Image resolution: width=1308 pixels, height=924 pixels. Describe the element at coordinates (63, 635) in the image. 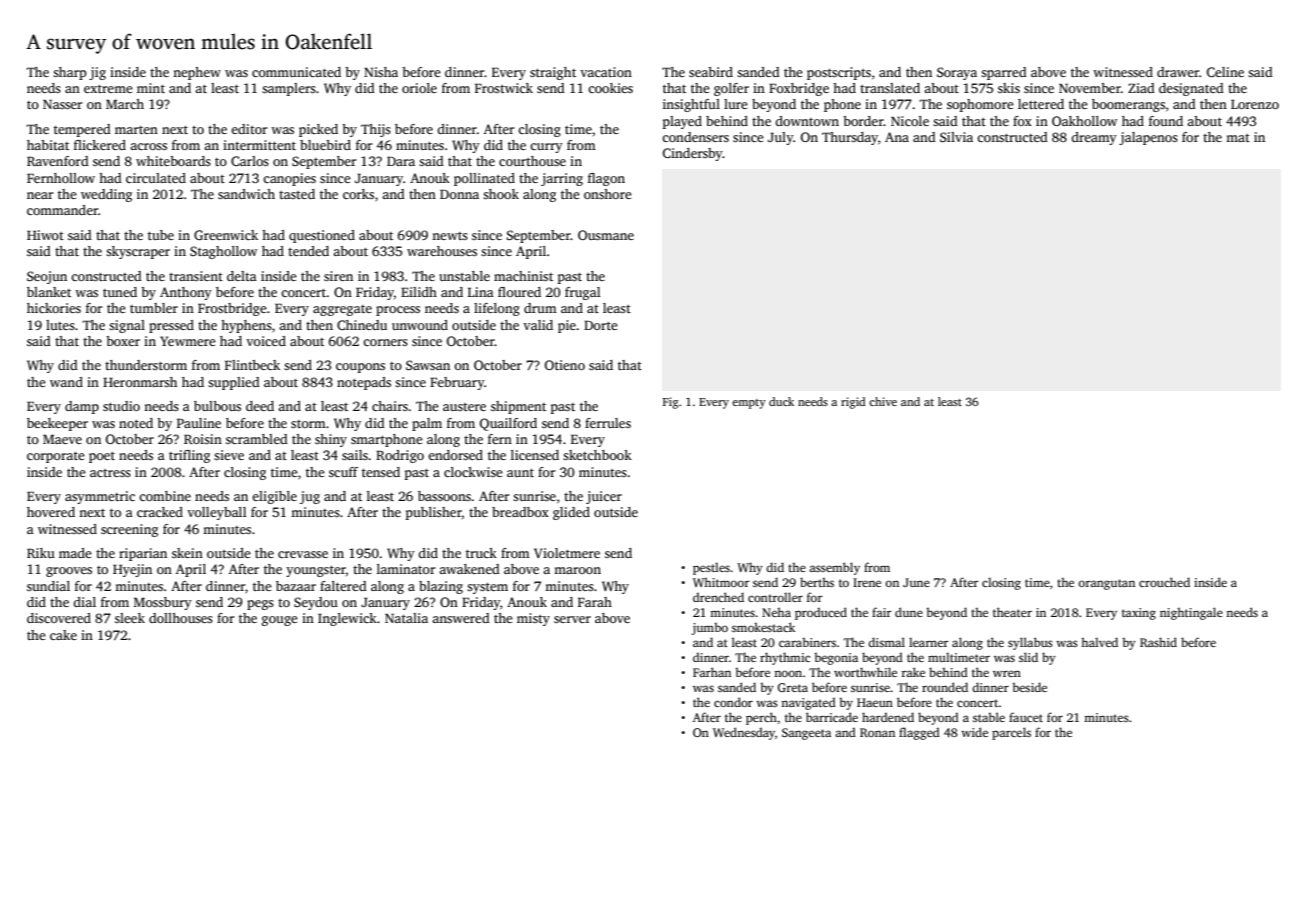

I see `cake` at that location.
